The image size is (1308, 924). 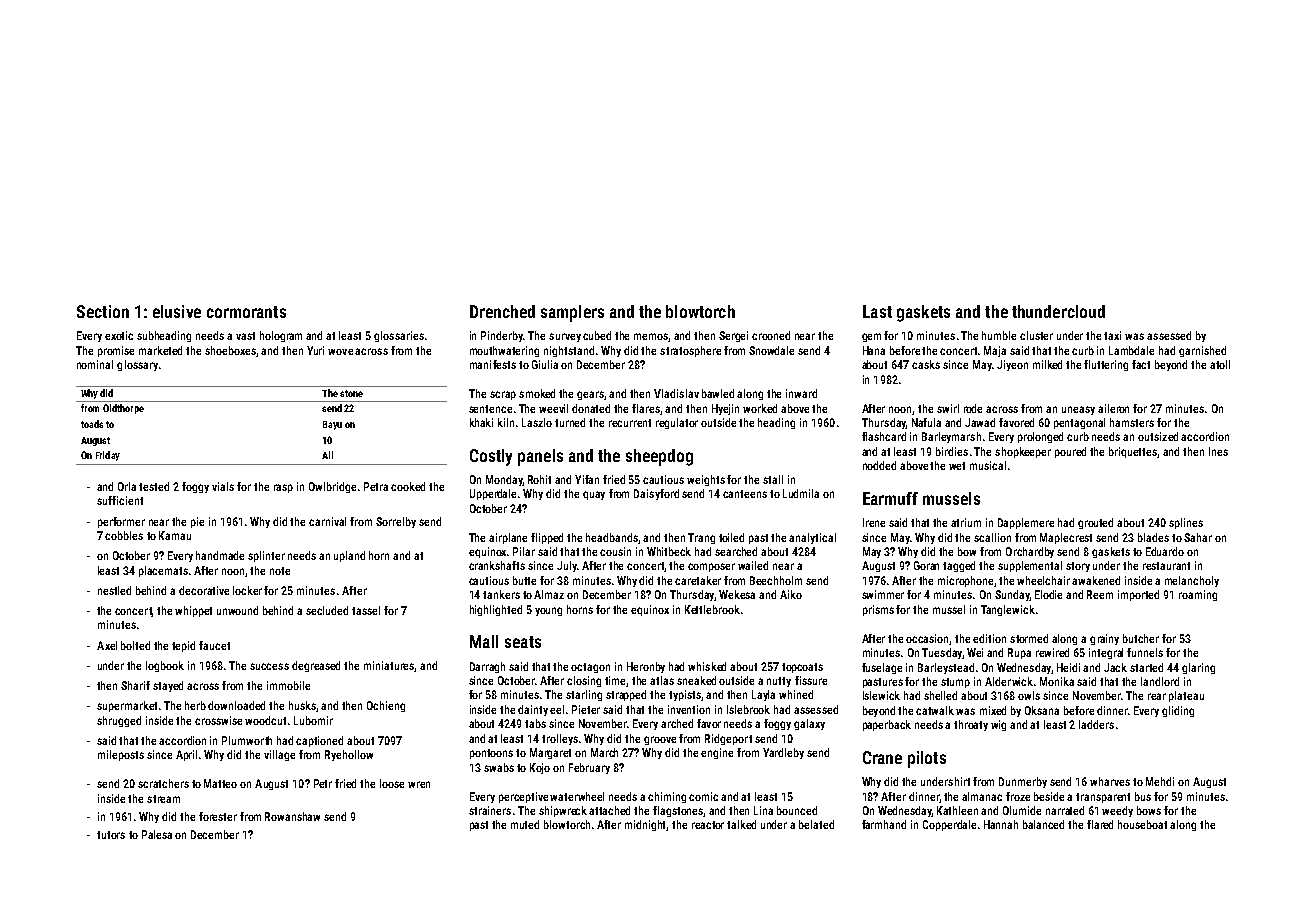 What do you see at coordinates (877, 311) in the screenshot?
I see `Last` at bounding box center [877, 311].
